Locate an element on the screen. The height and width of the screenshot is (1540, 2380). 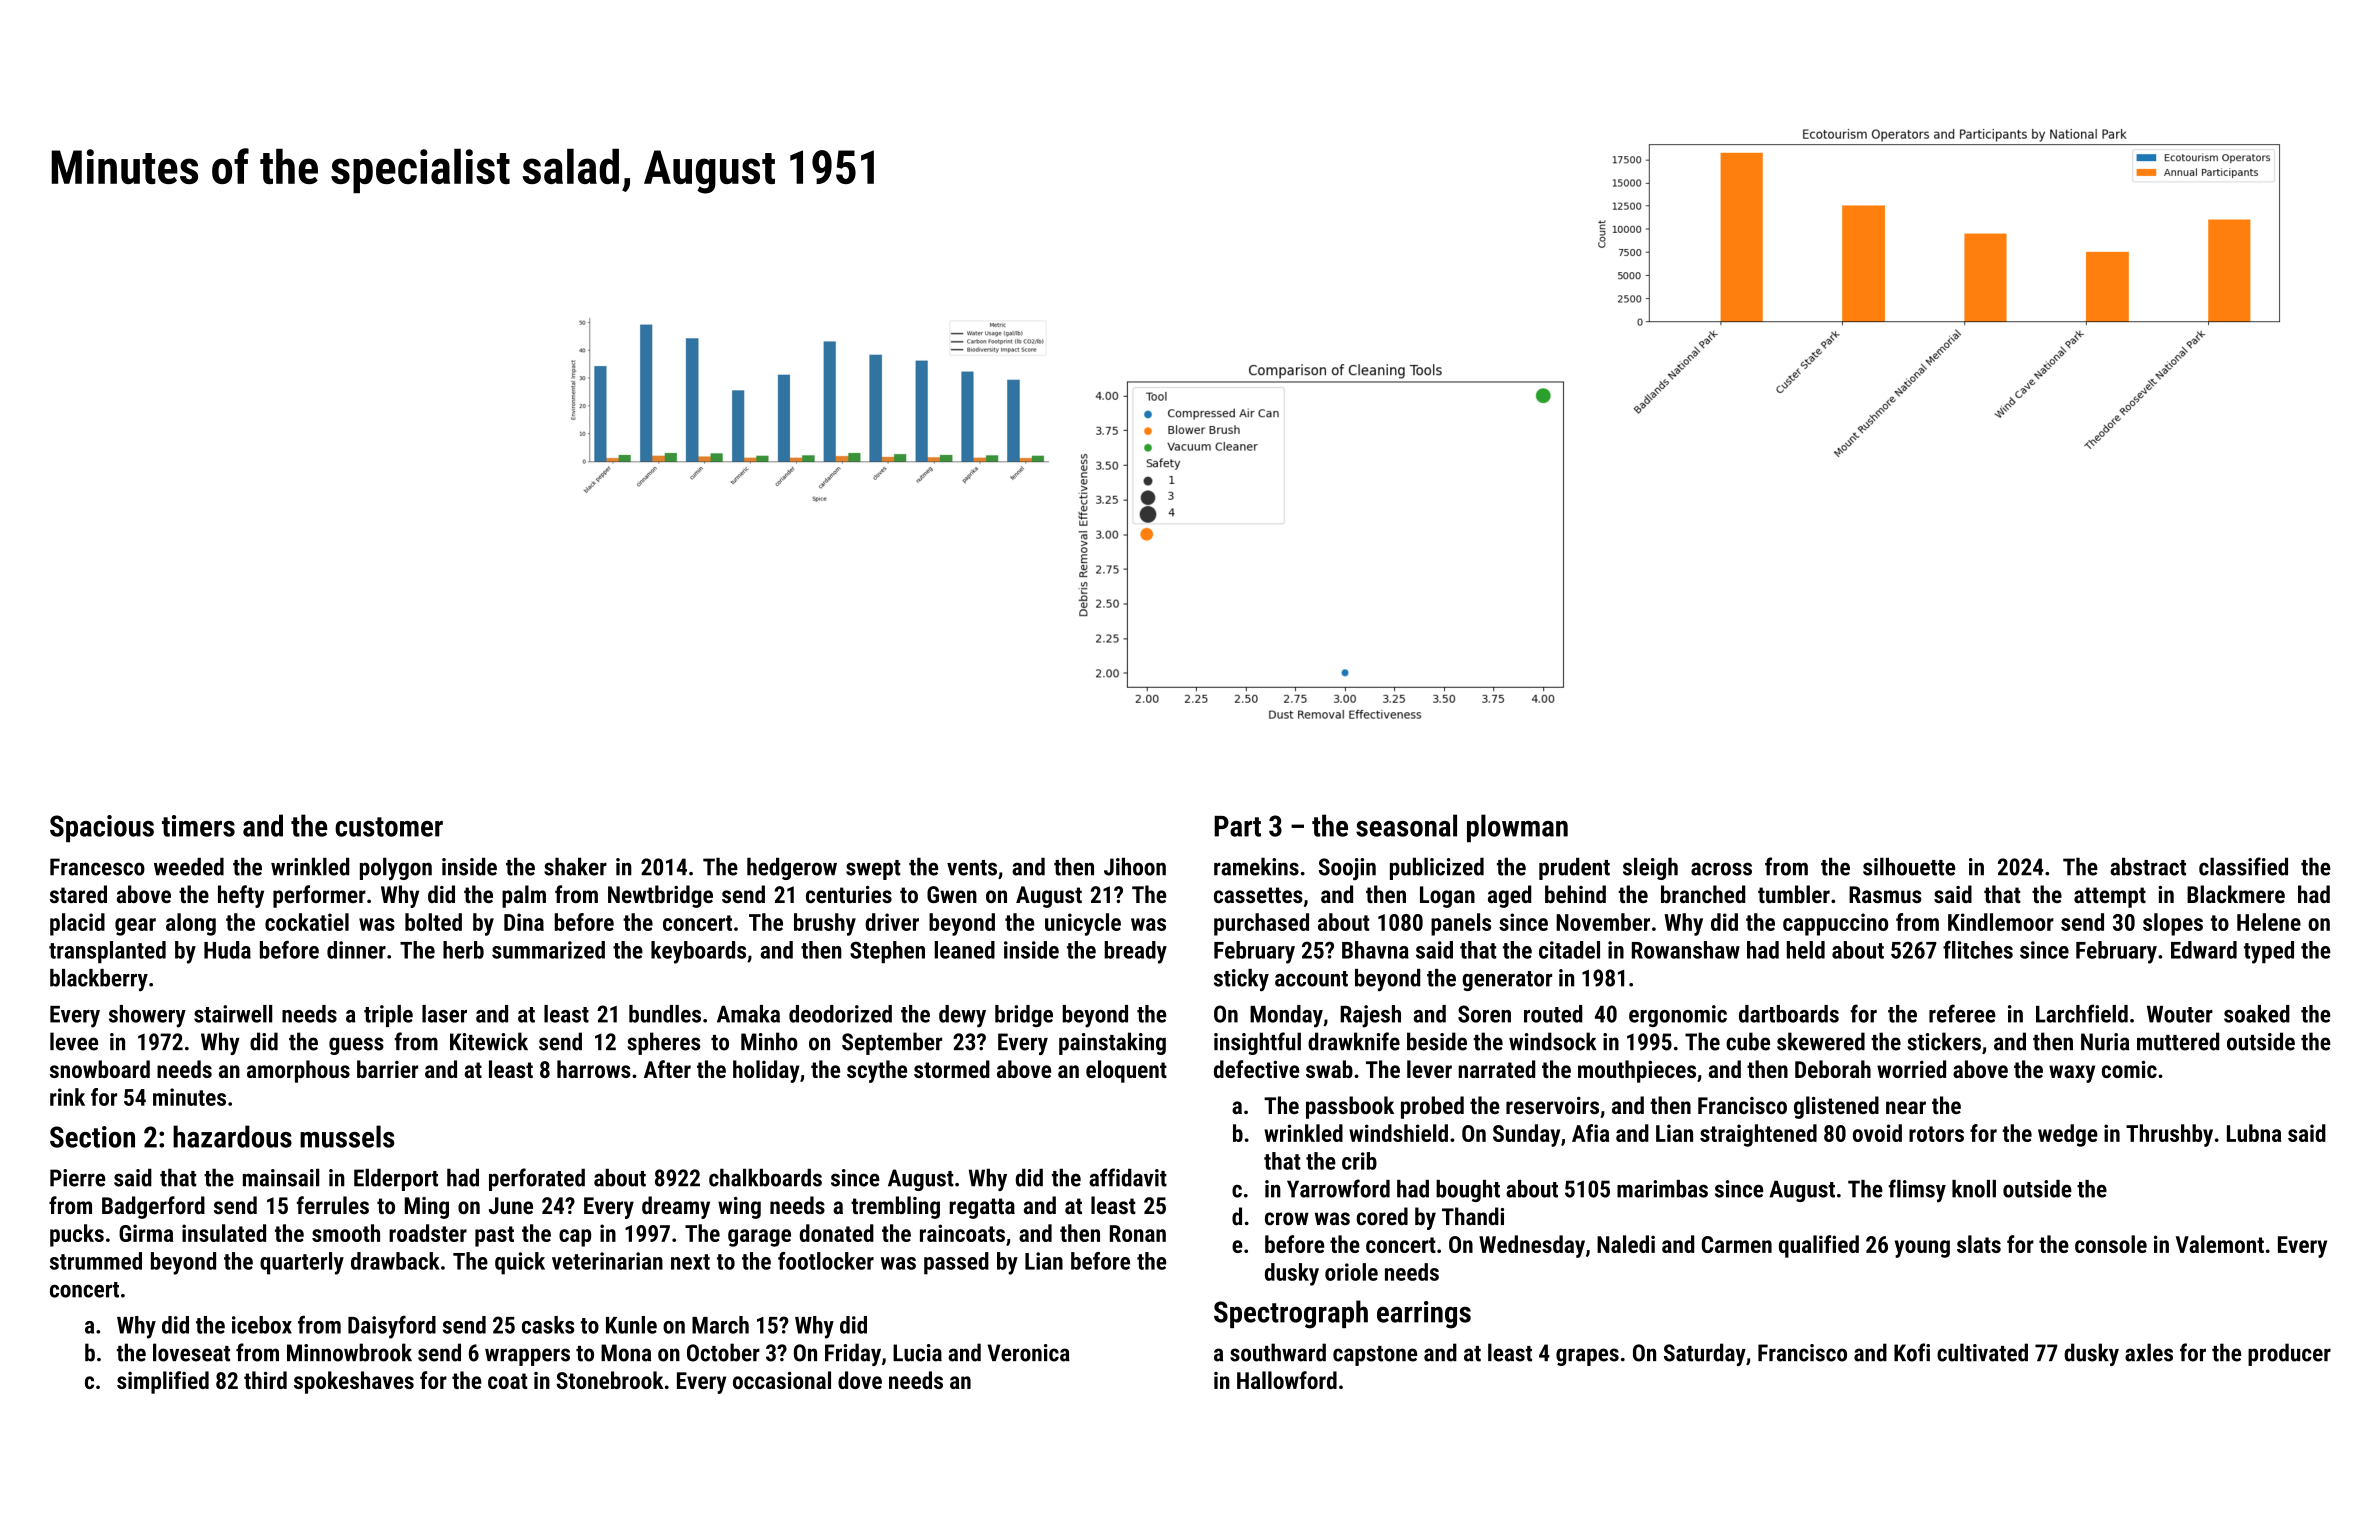
soaked is located at coordinates (2257, 1014).
